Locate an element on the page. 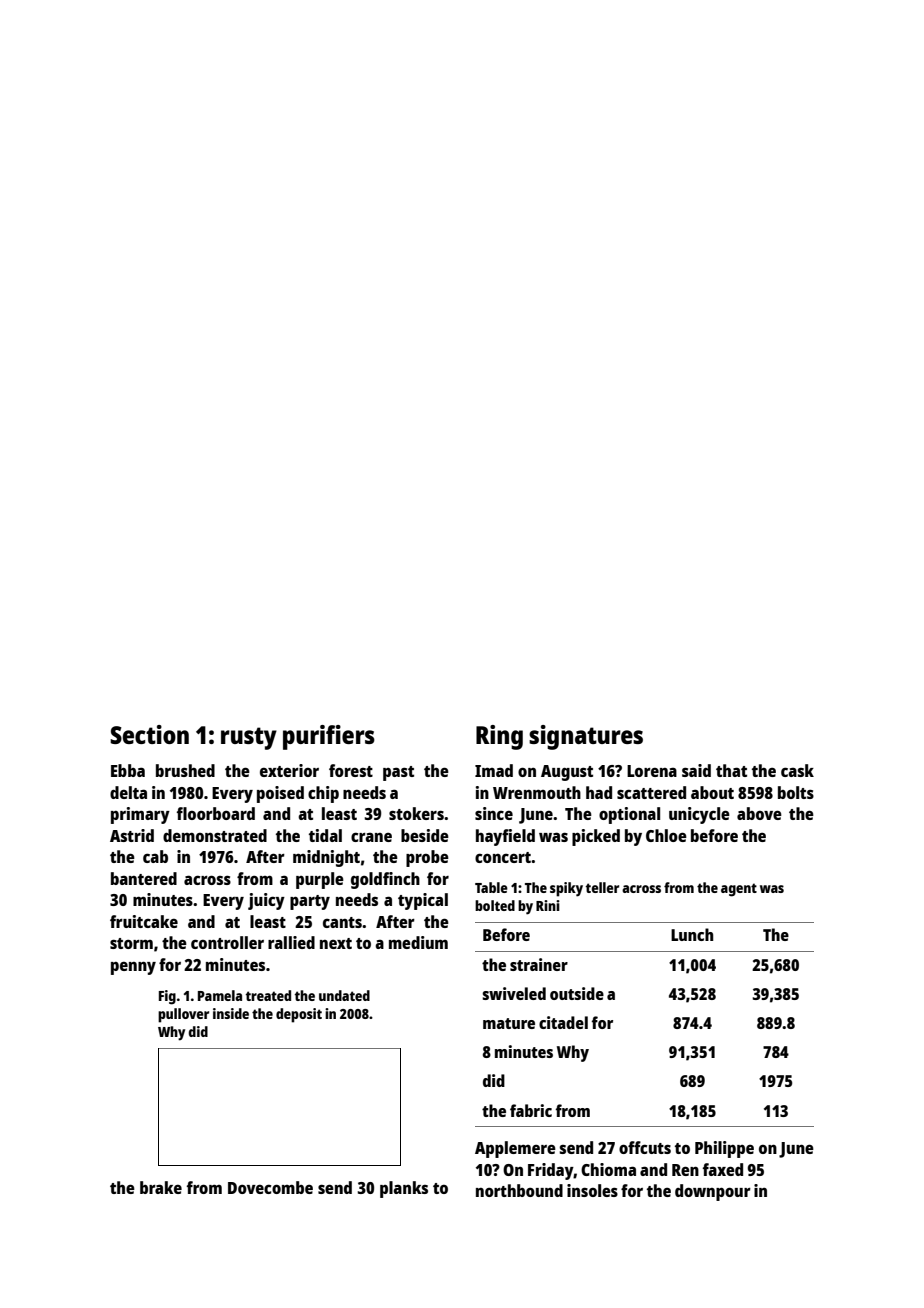 The image size is (924, 1308). pullover is located at coordinates (183, 1015).
